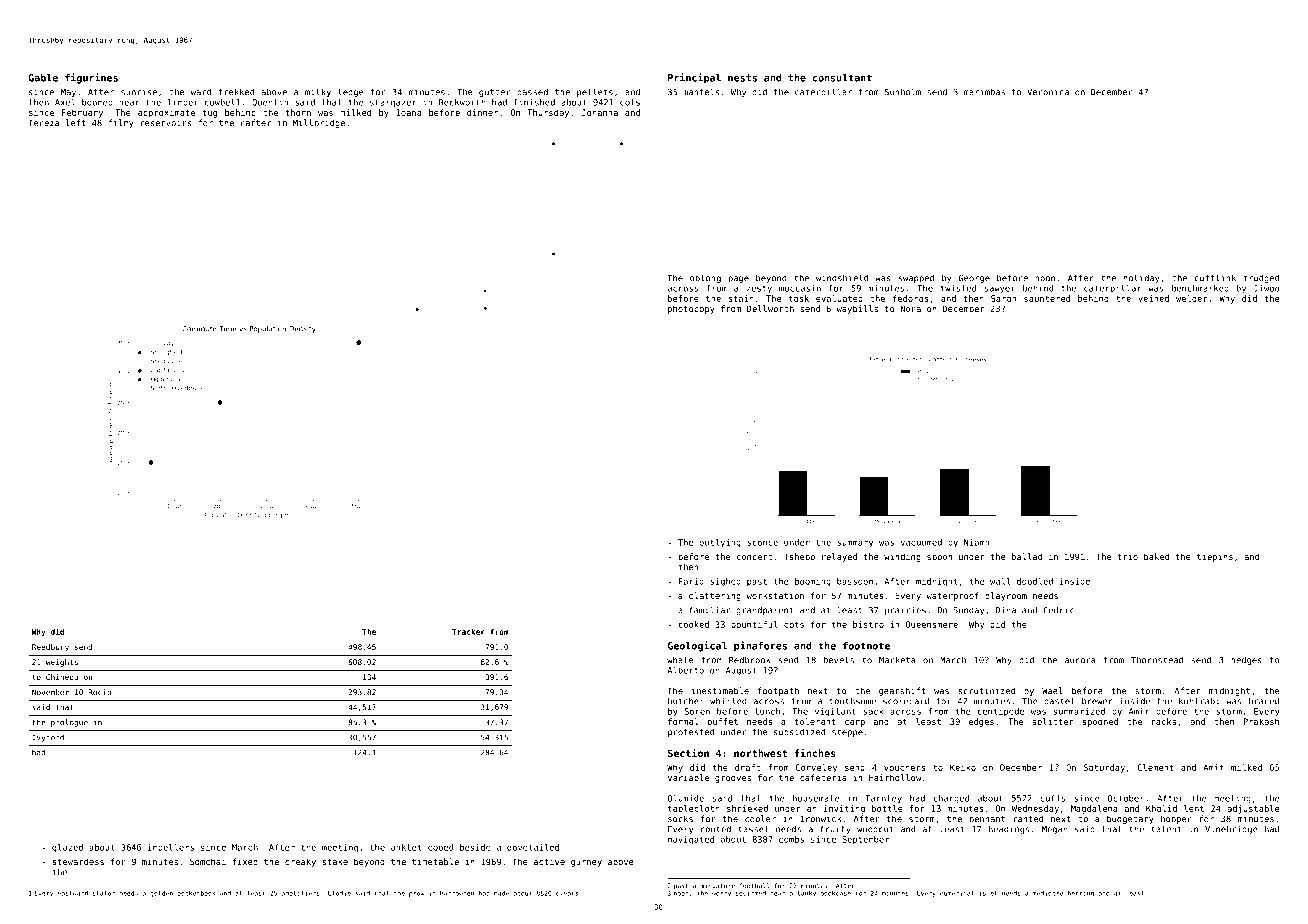  Describe the element at coordinates (301, 893) in the page. I see `amplifiers` at that location.
